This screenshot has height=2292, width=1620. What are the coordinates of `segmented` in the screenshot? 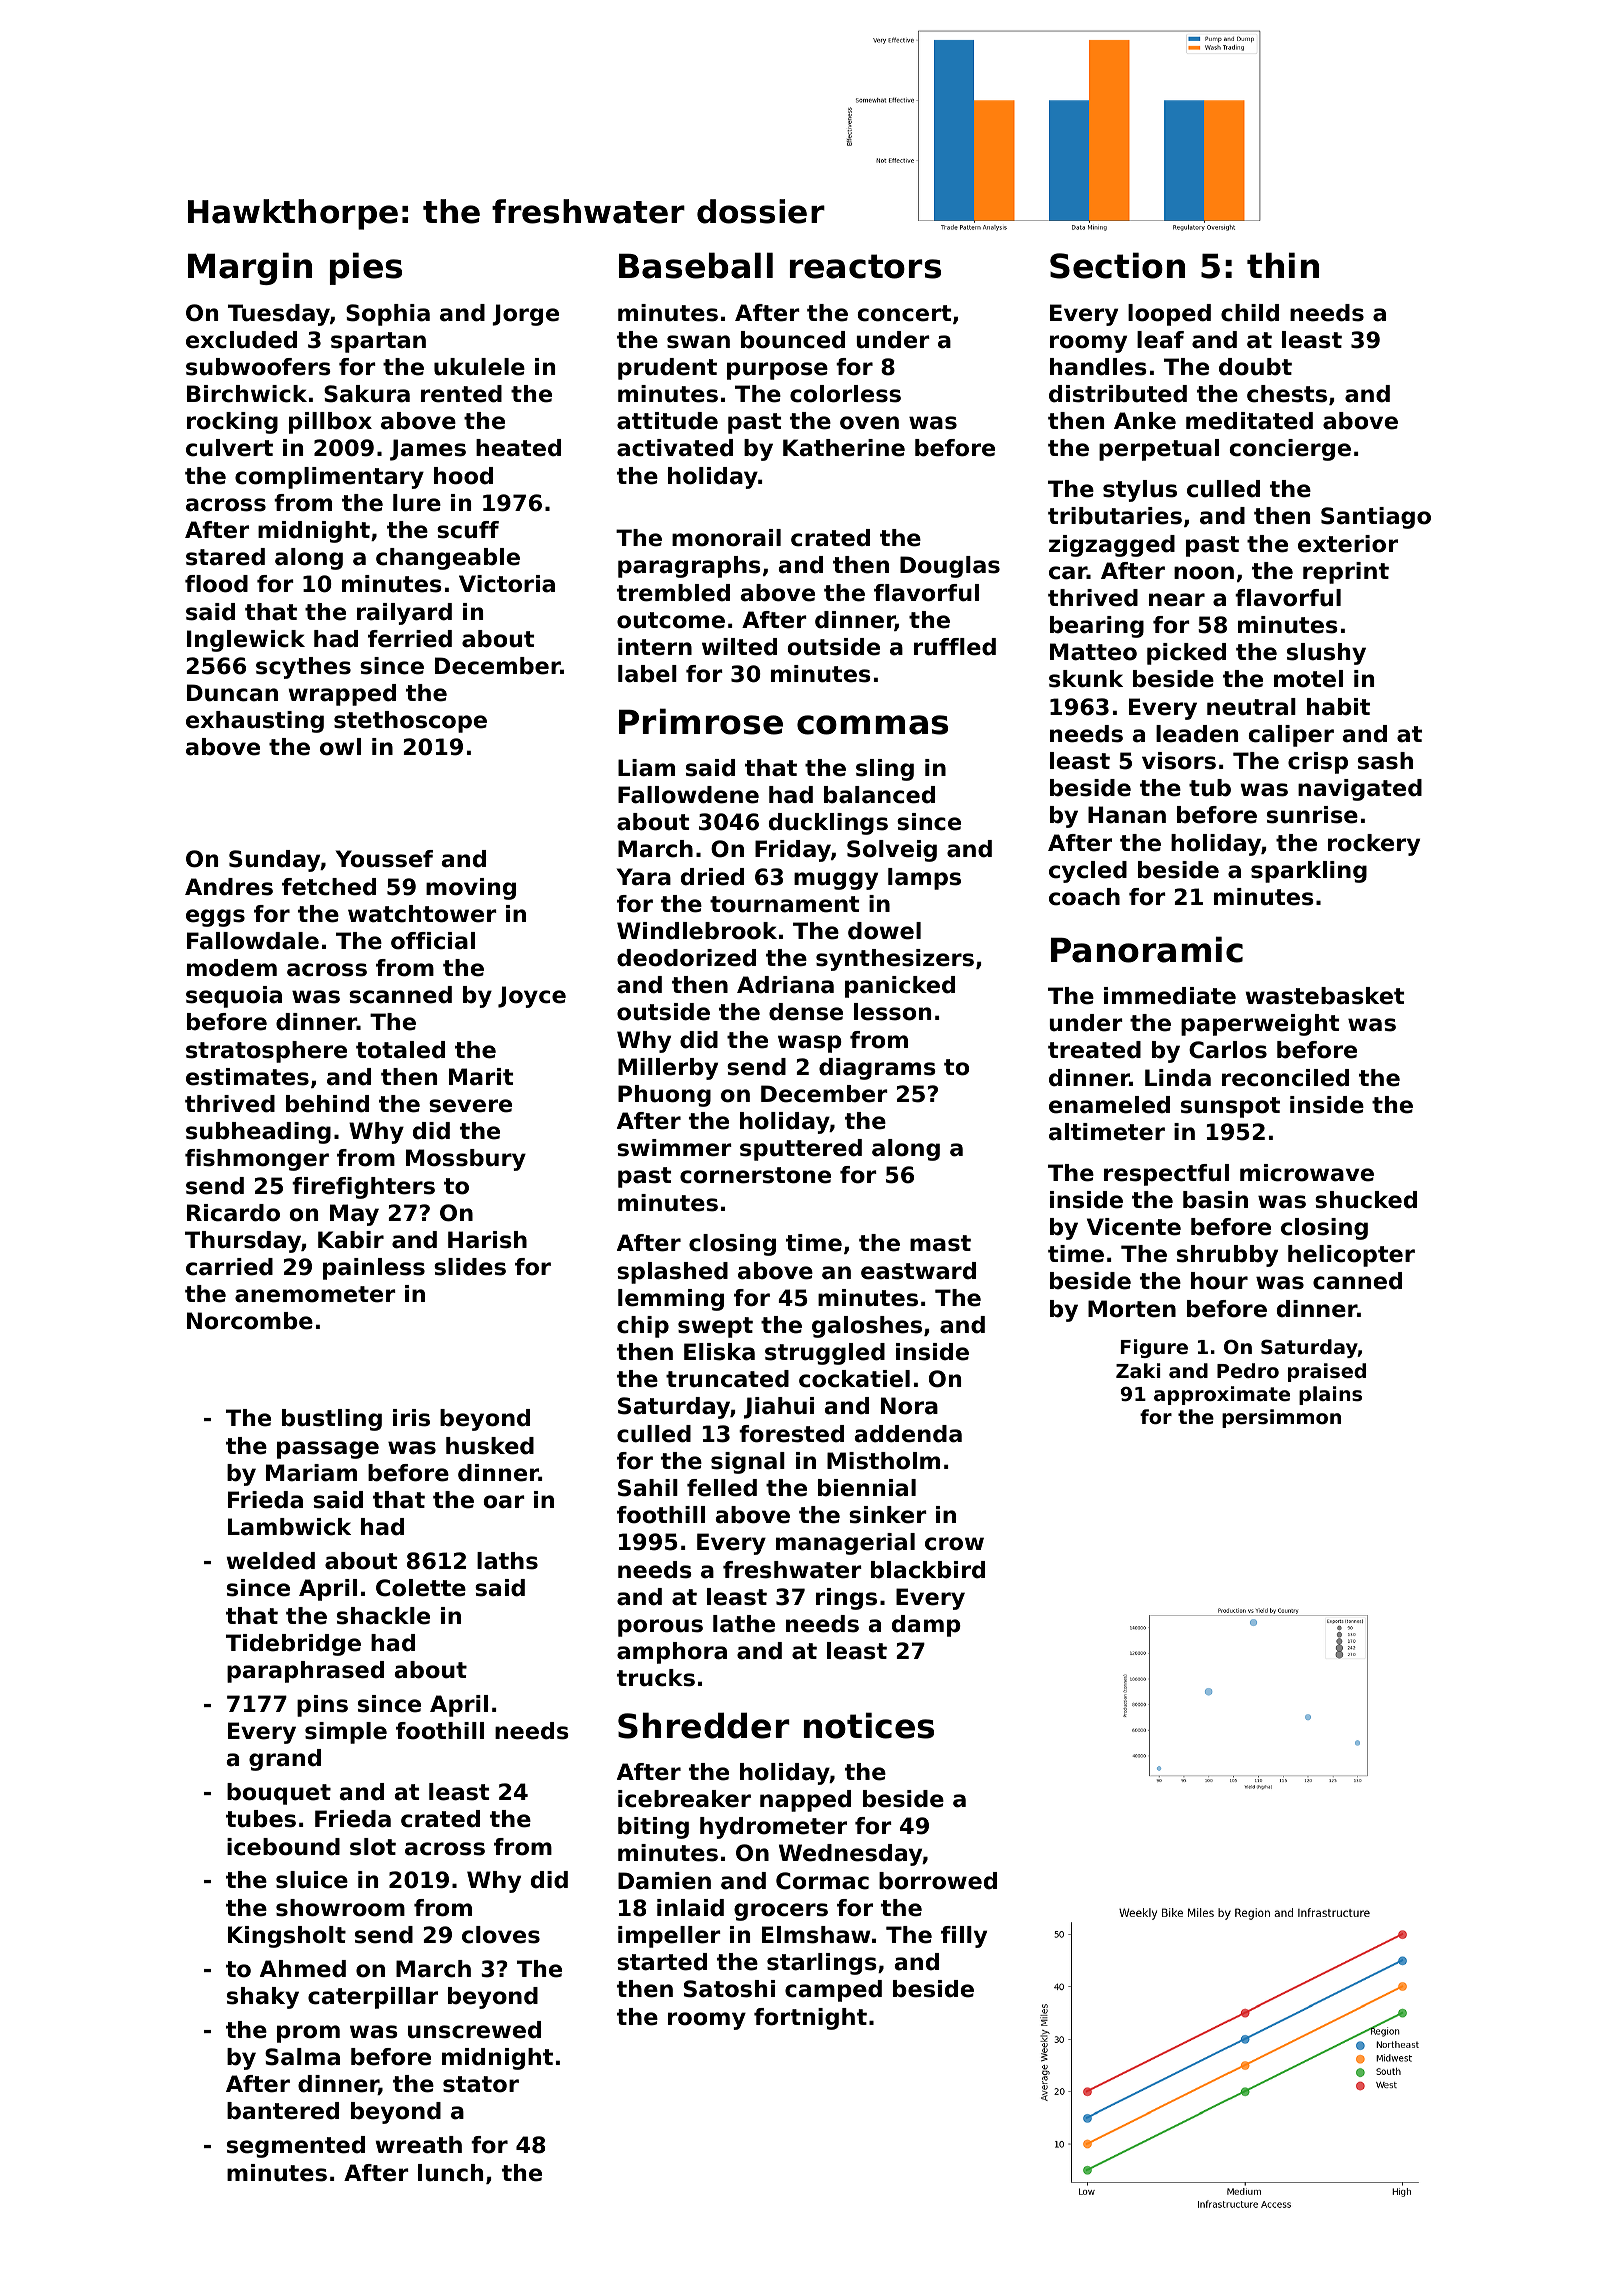 It's located at (296, 2147).
